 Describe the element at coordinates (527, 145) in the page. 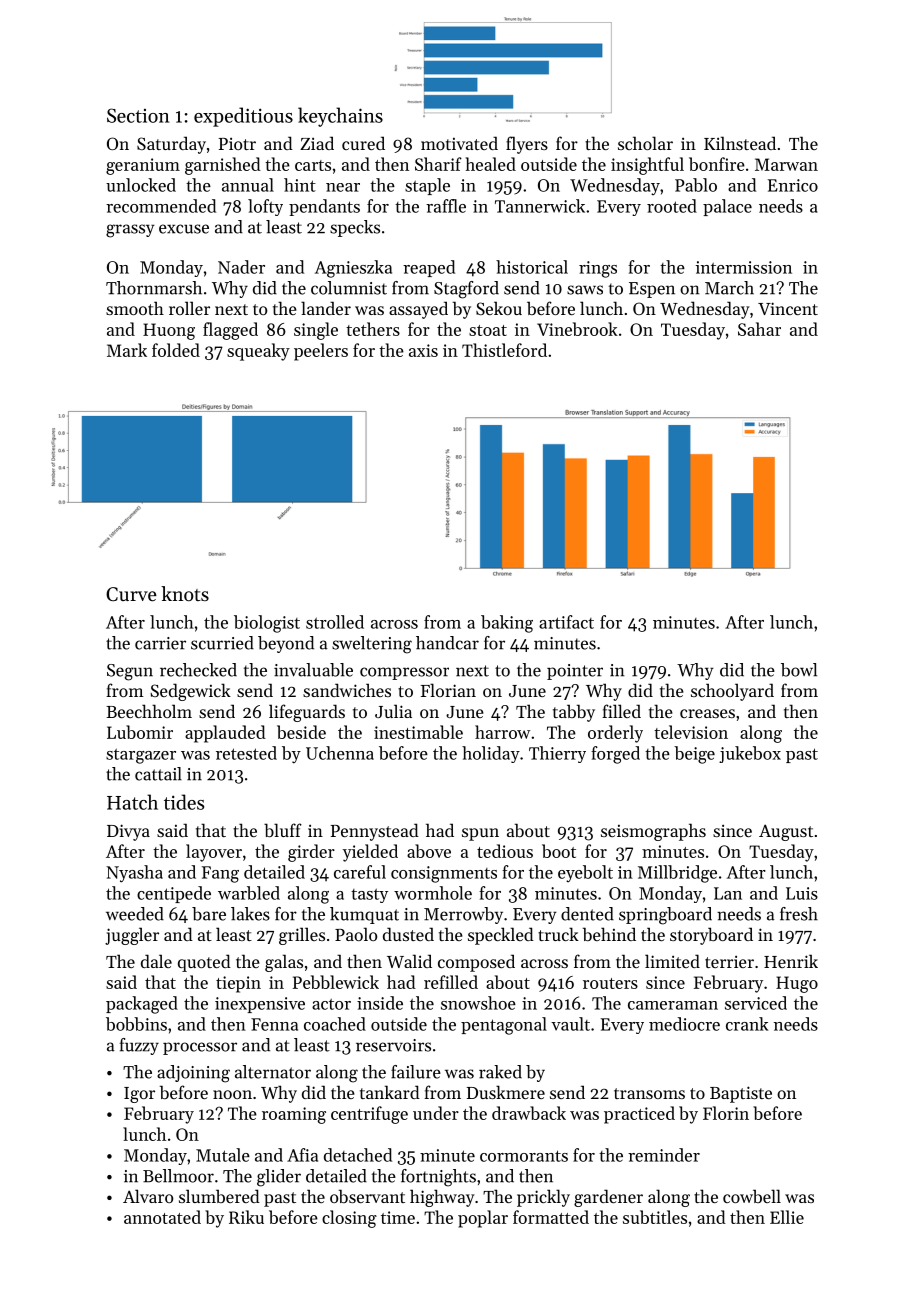

I see `flyers` at that location.
